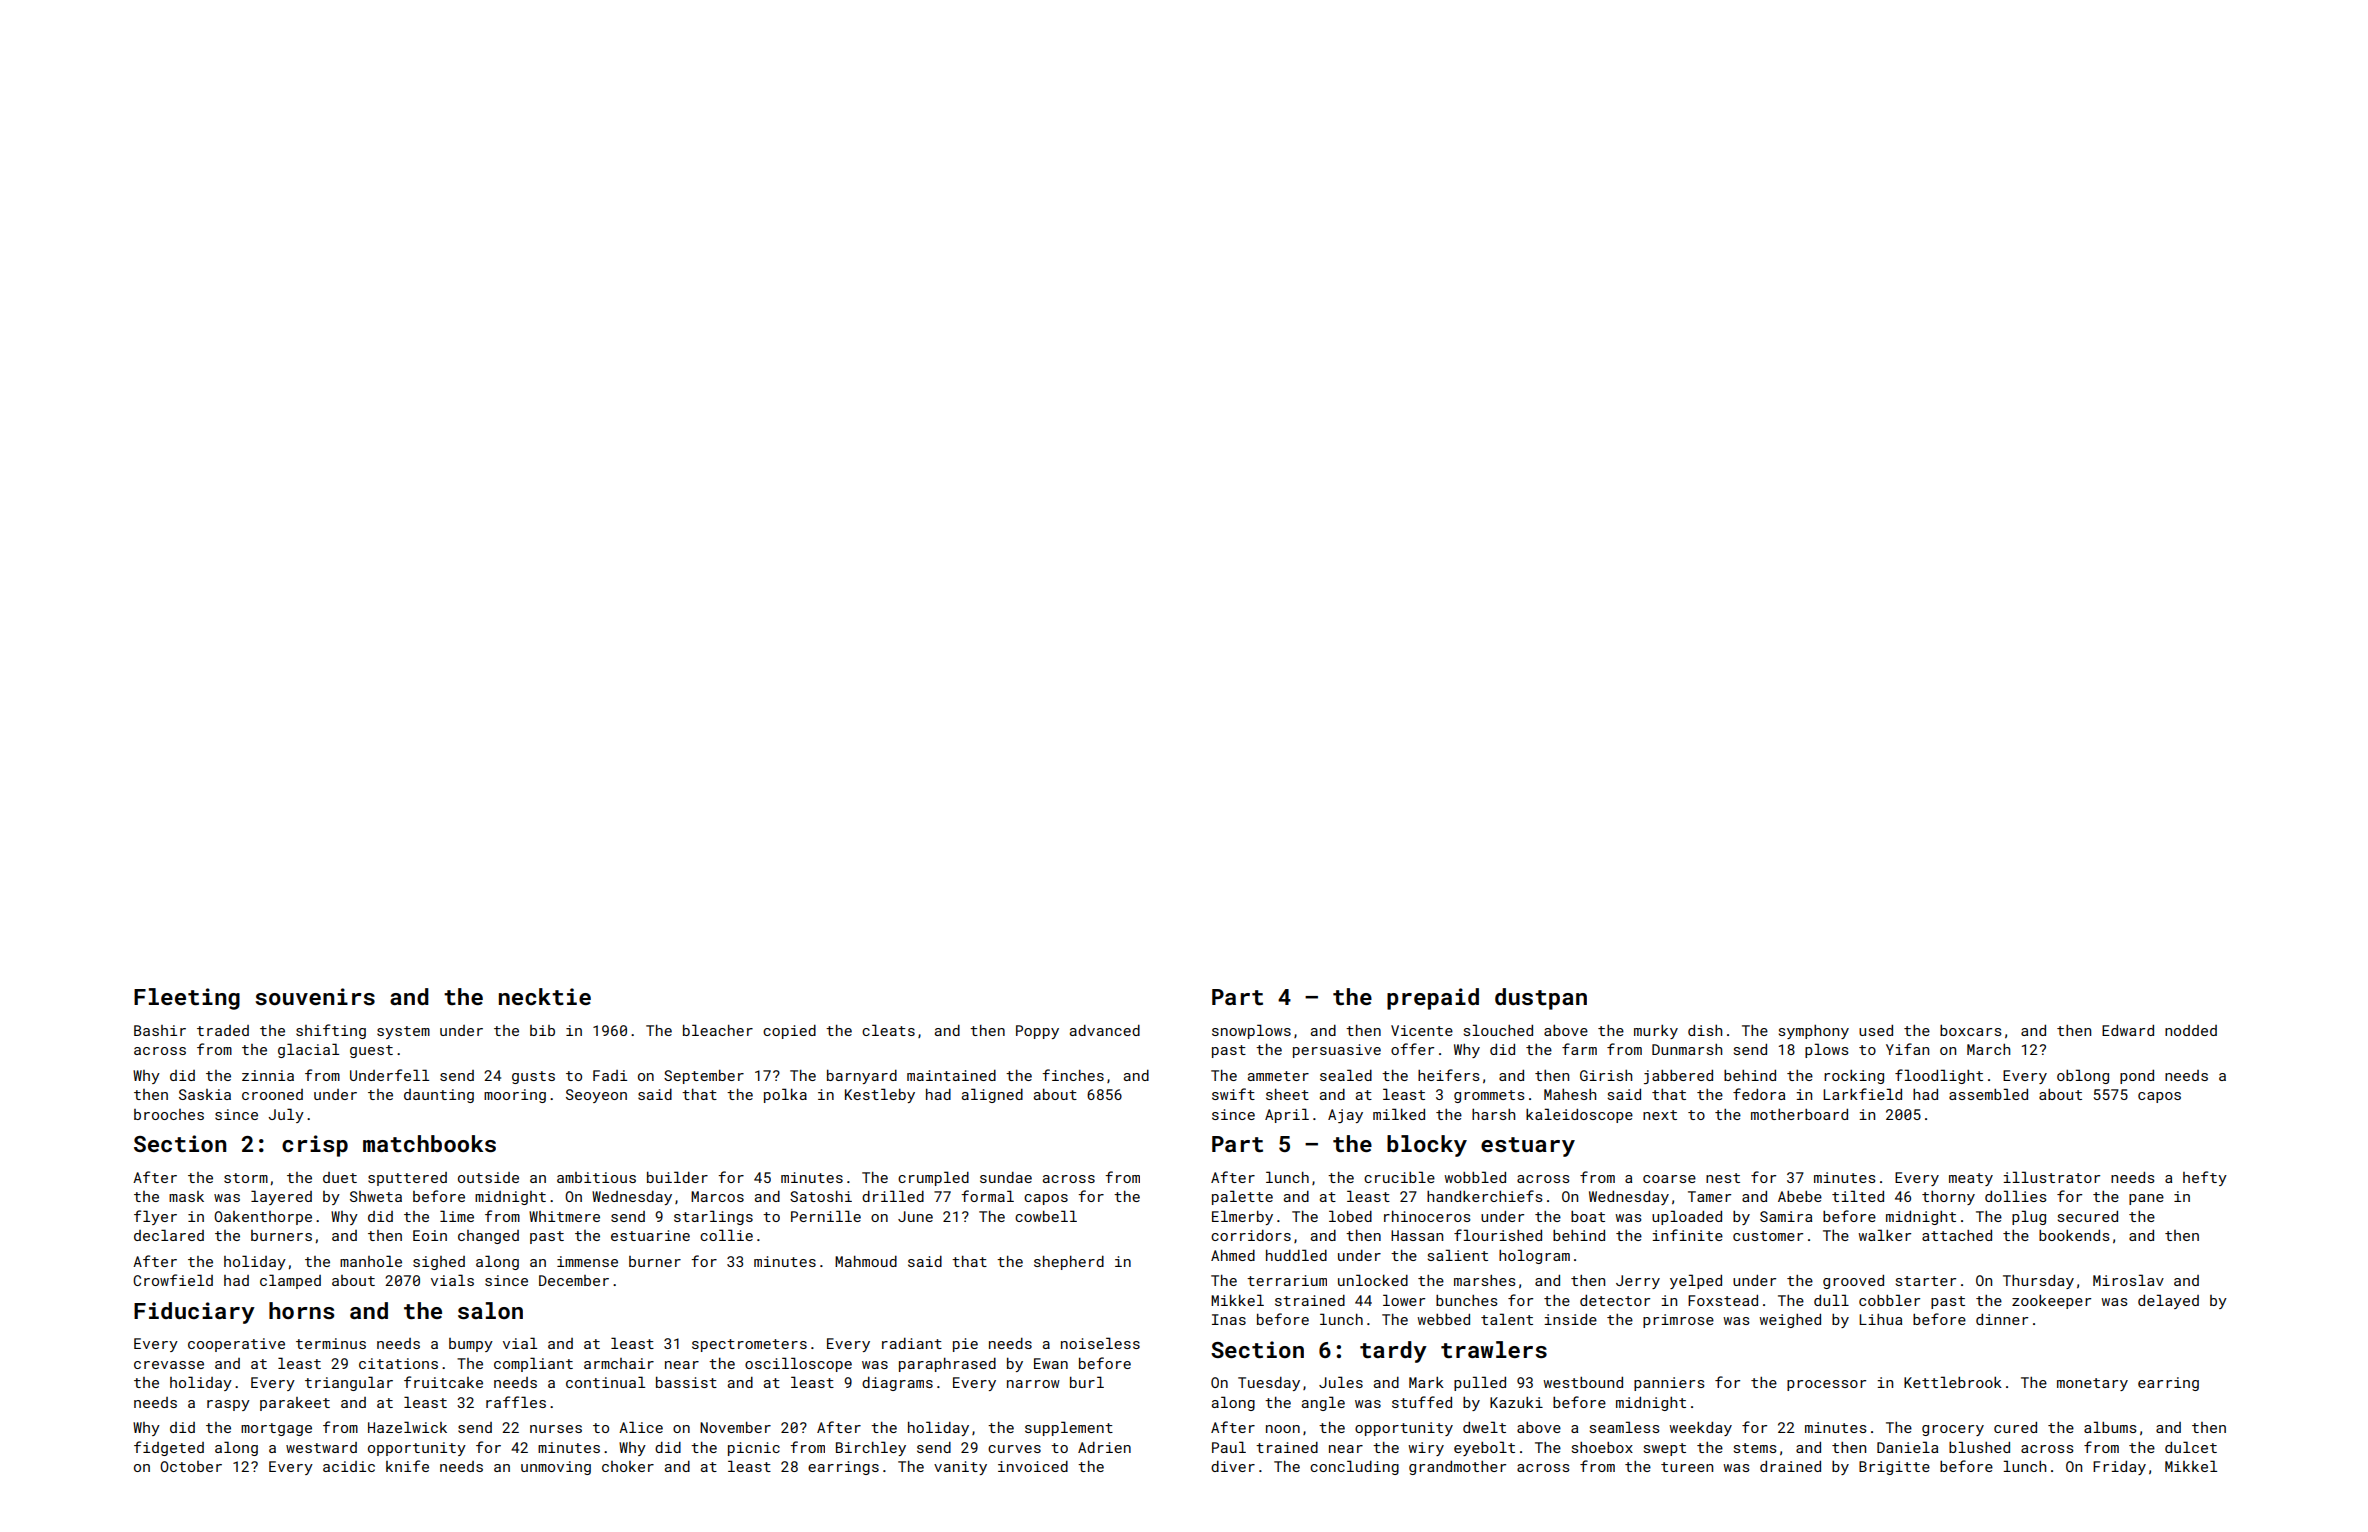  I want to click on system, so click(403, 1032).
